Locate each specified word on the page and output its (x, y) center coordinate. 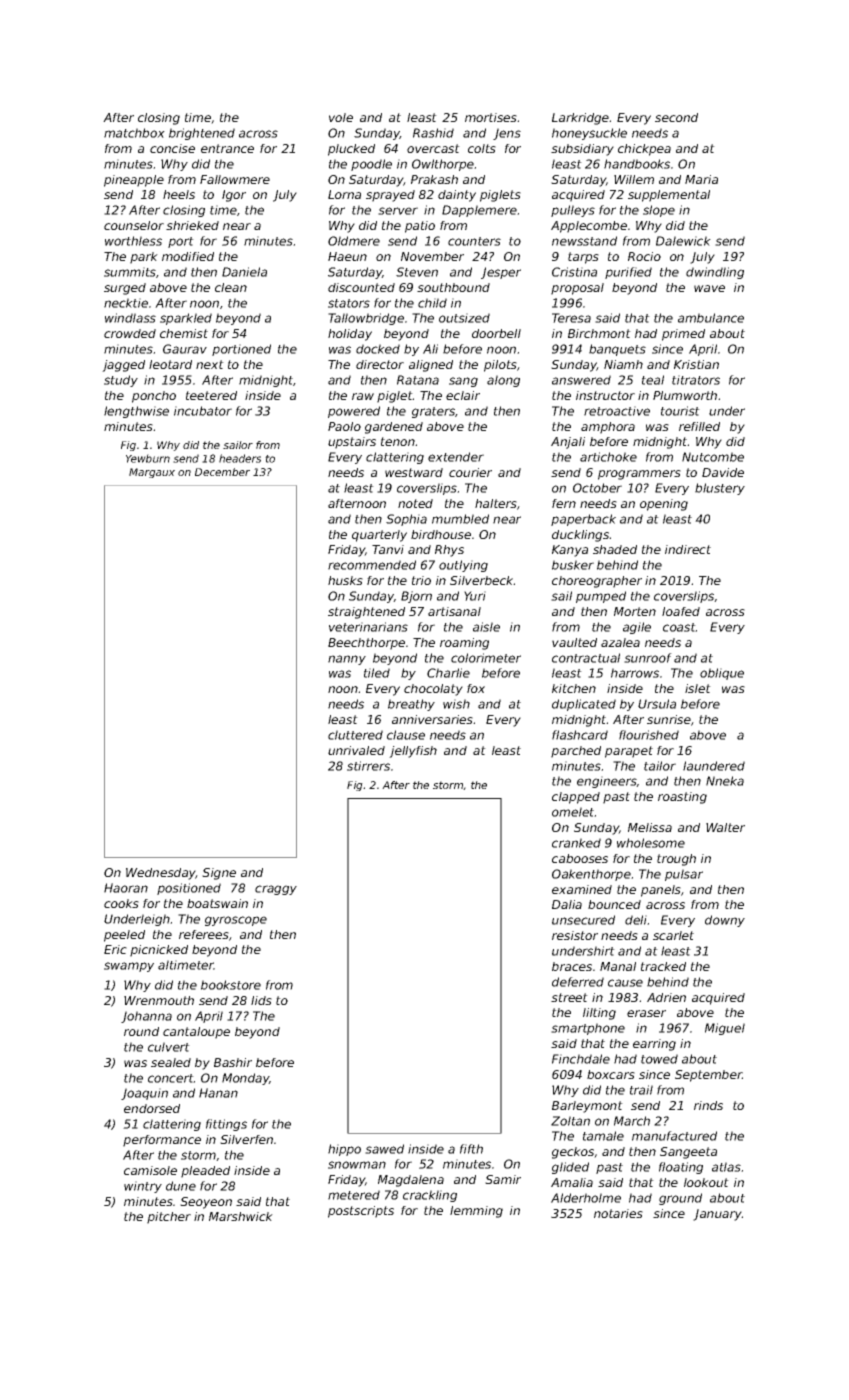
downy (725, 921)
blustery (720, 489)
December (222, 472)
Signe (219, 874)
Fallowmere (235, 179)
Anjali (568, 443)
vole (341, 117)
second (676, 117)
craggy (276, 890)
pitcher (169, 1218)
